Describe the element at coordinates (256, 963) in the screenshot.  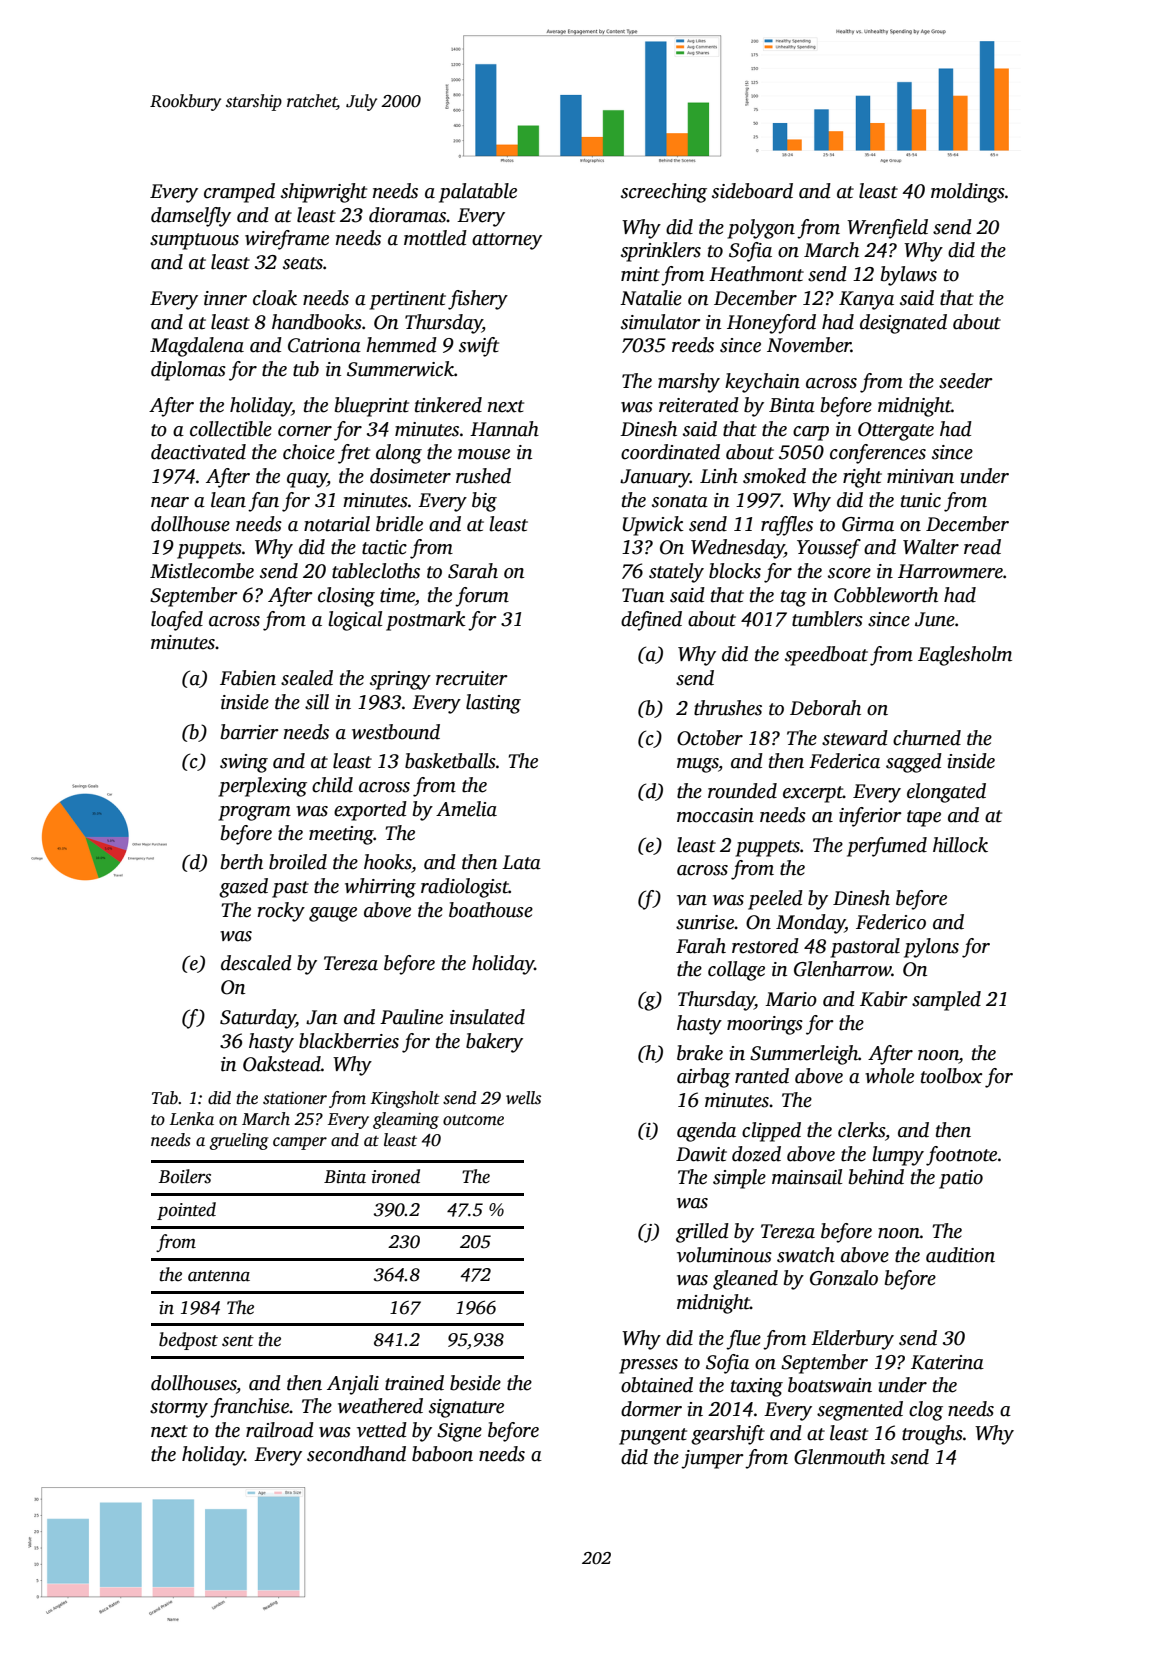
I see `descaled` at that location.
